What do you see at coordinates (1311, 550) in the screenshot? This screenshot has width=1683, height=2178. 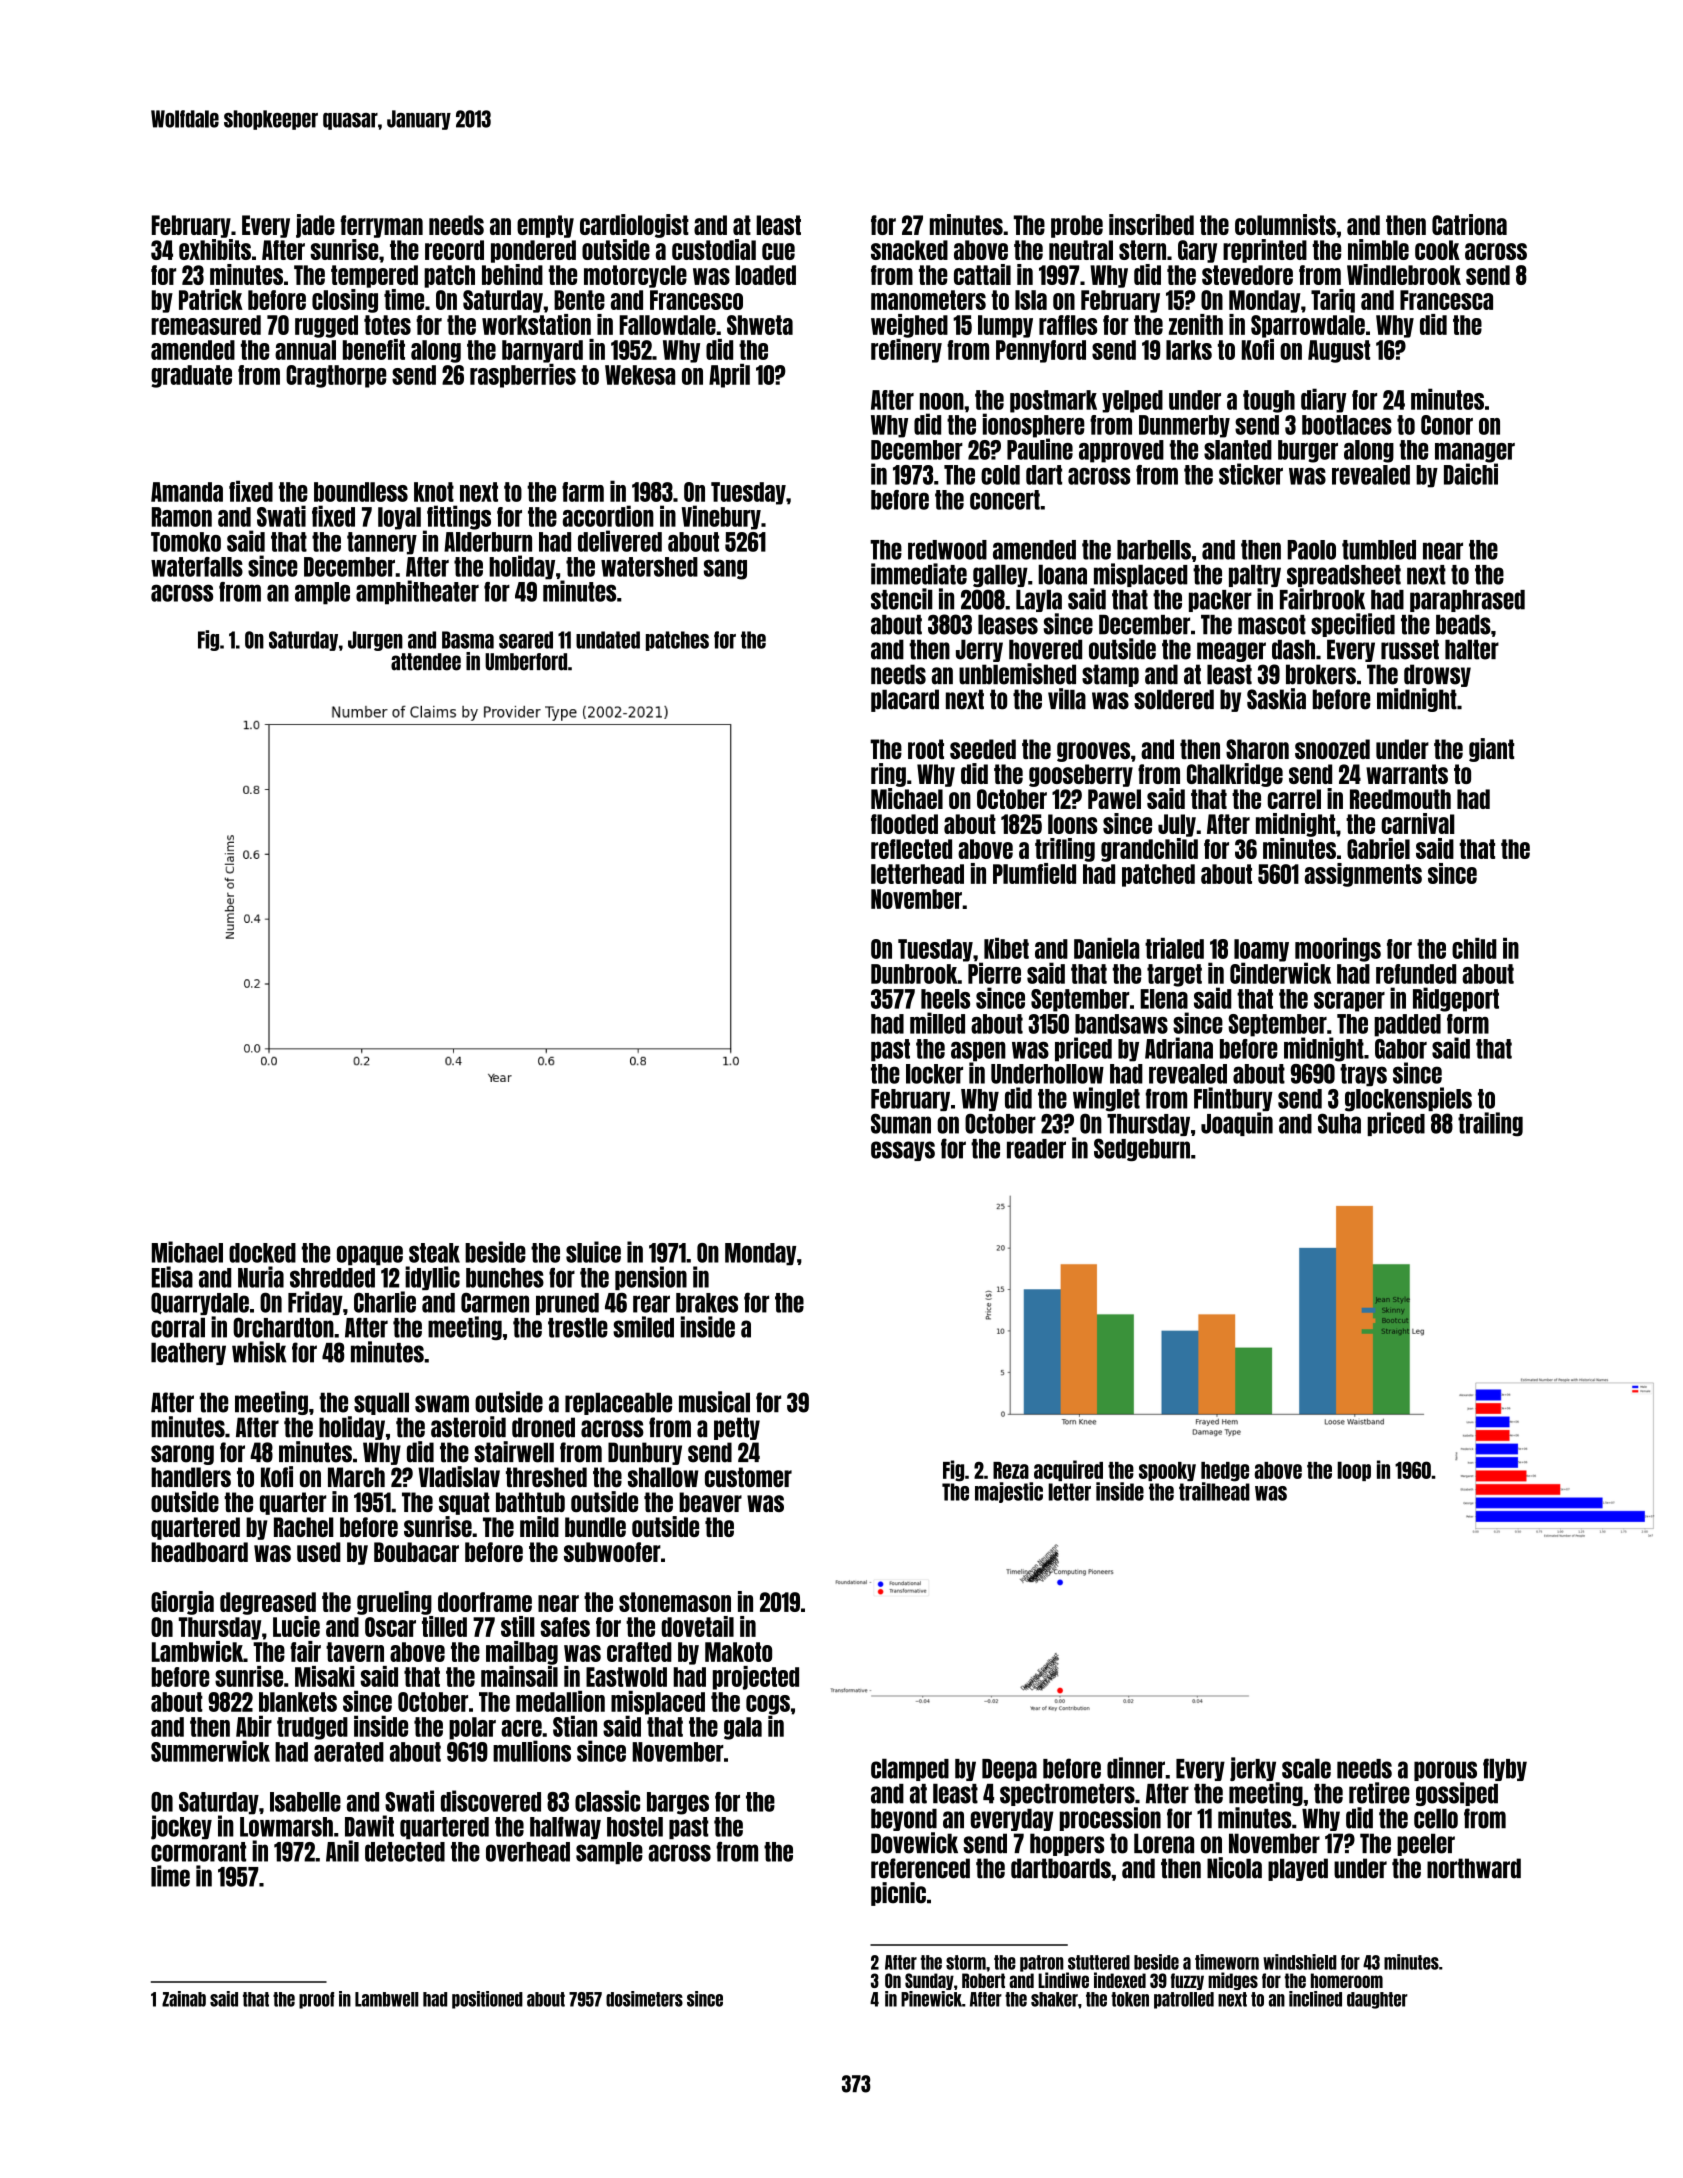 I see `Paolo` at bounding box center [1311, 550].
